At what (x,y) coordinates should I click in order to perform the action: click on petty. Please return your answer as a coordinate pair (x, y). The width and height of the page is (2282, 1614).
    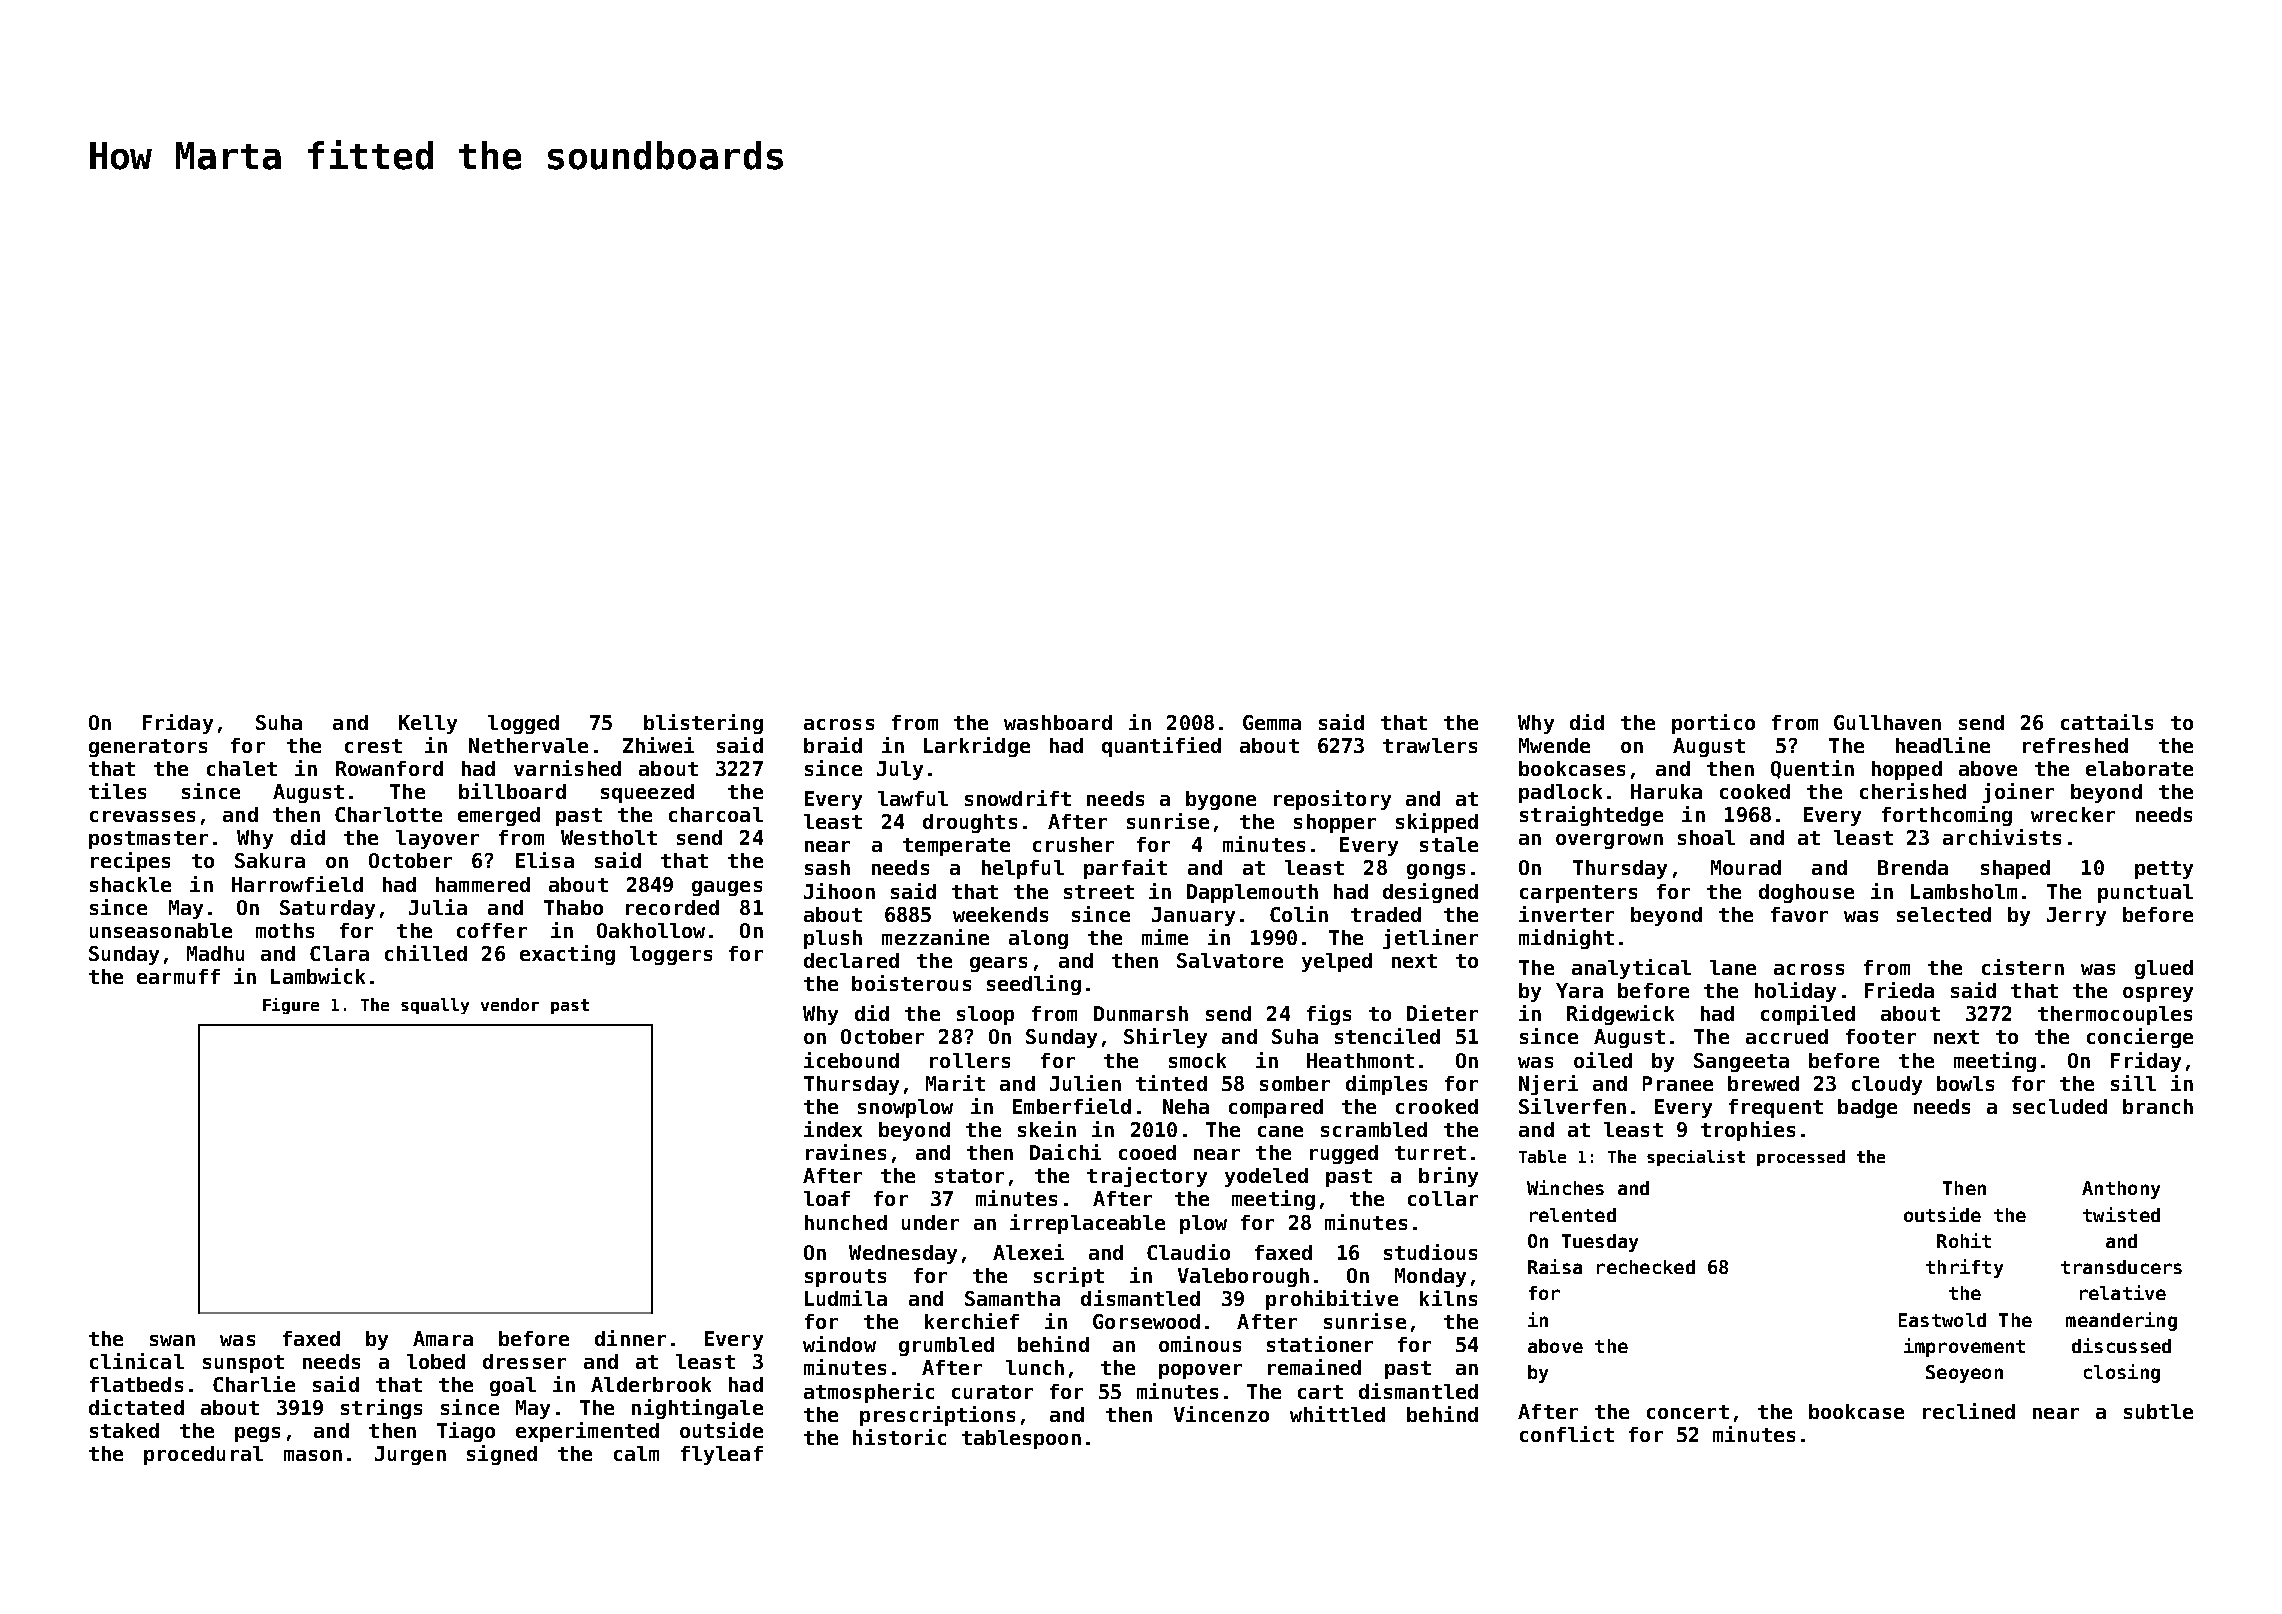
    Looking at the image, I should click on (2164, 870).
